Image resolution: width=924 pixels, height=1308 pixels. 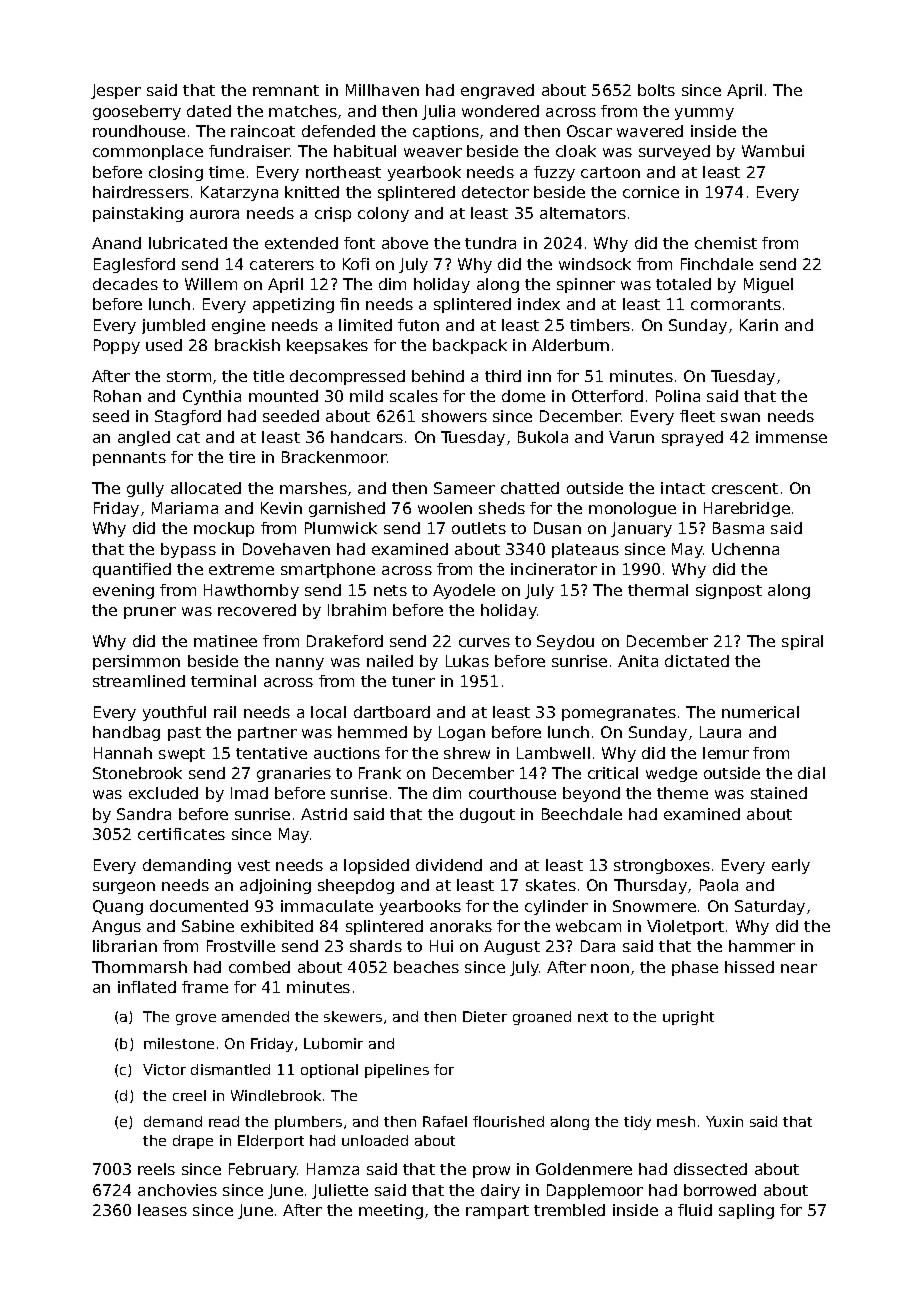 What do you see at coordinates (508, 1121) in the screenshot?
I see `flourished` at bounding box center [508, 1121].
